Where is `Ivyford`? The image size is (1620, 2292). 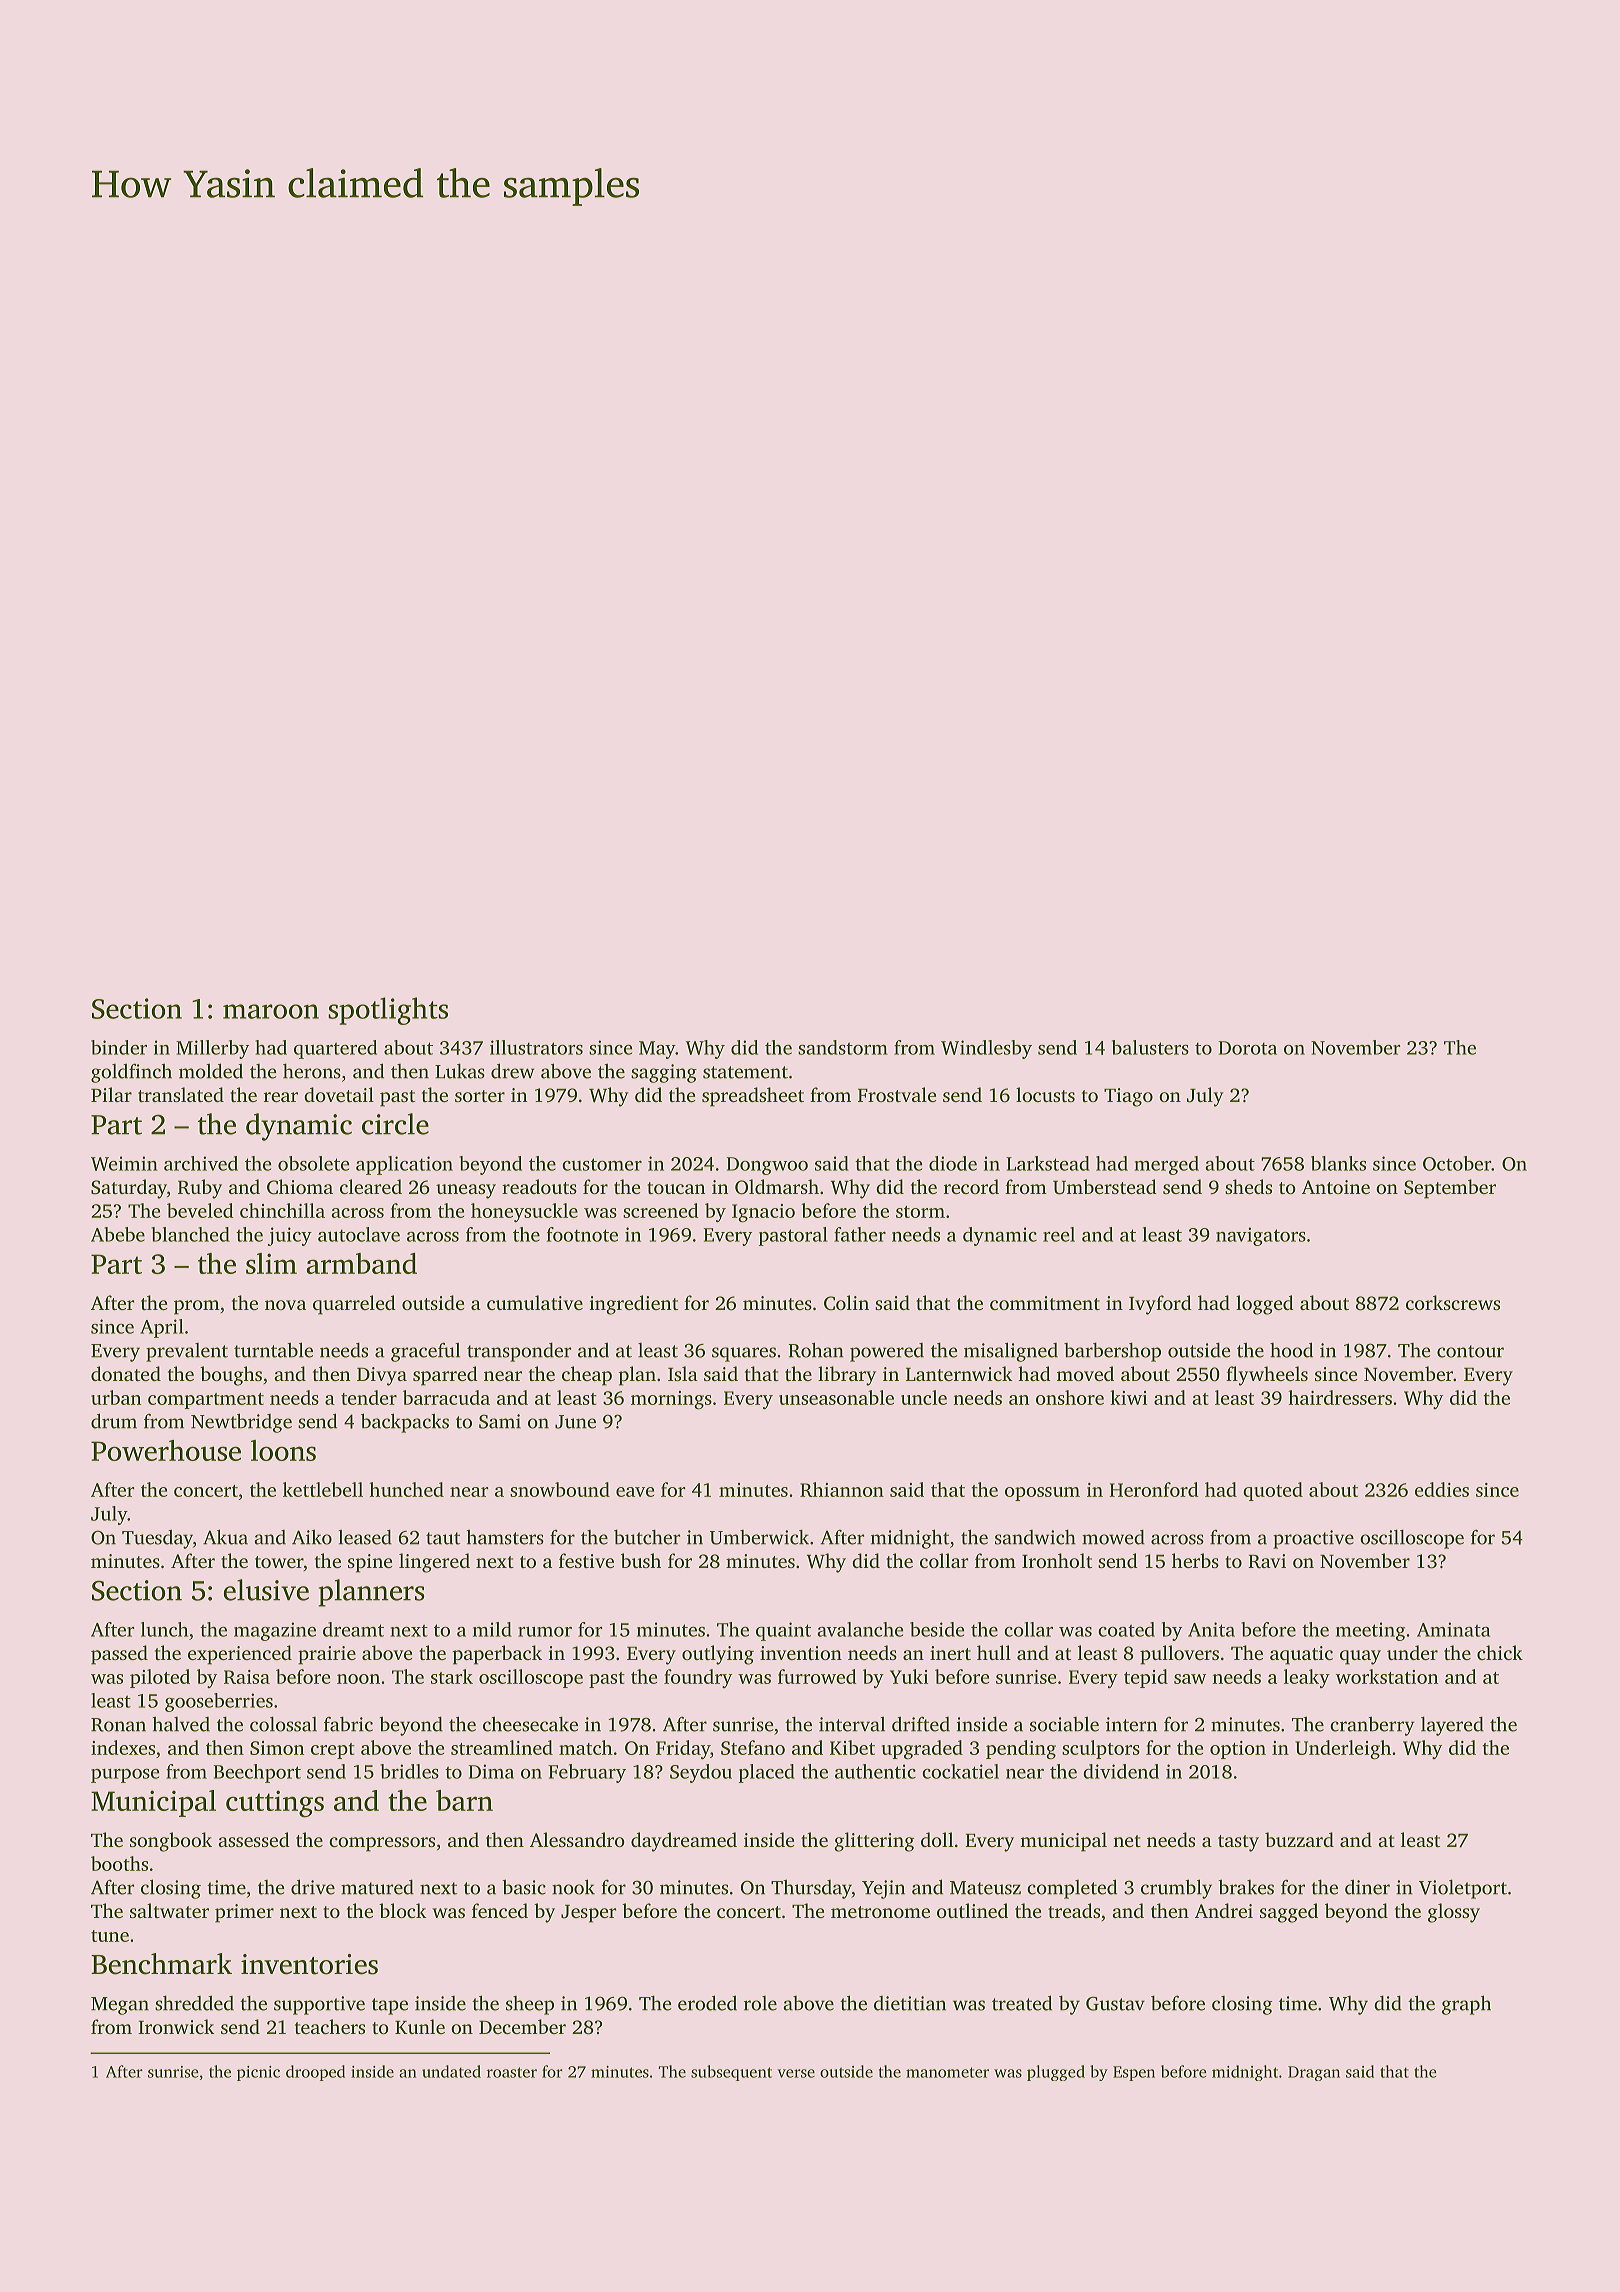 Ivyford is located at coordinates (1160, 1305).
